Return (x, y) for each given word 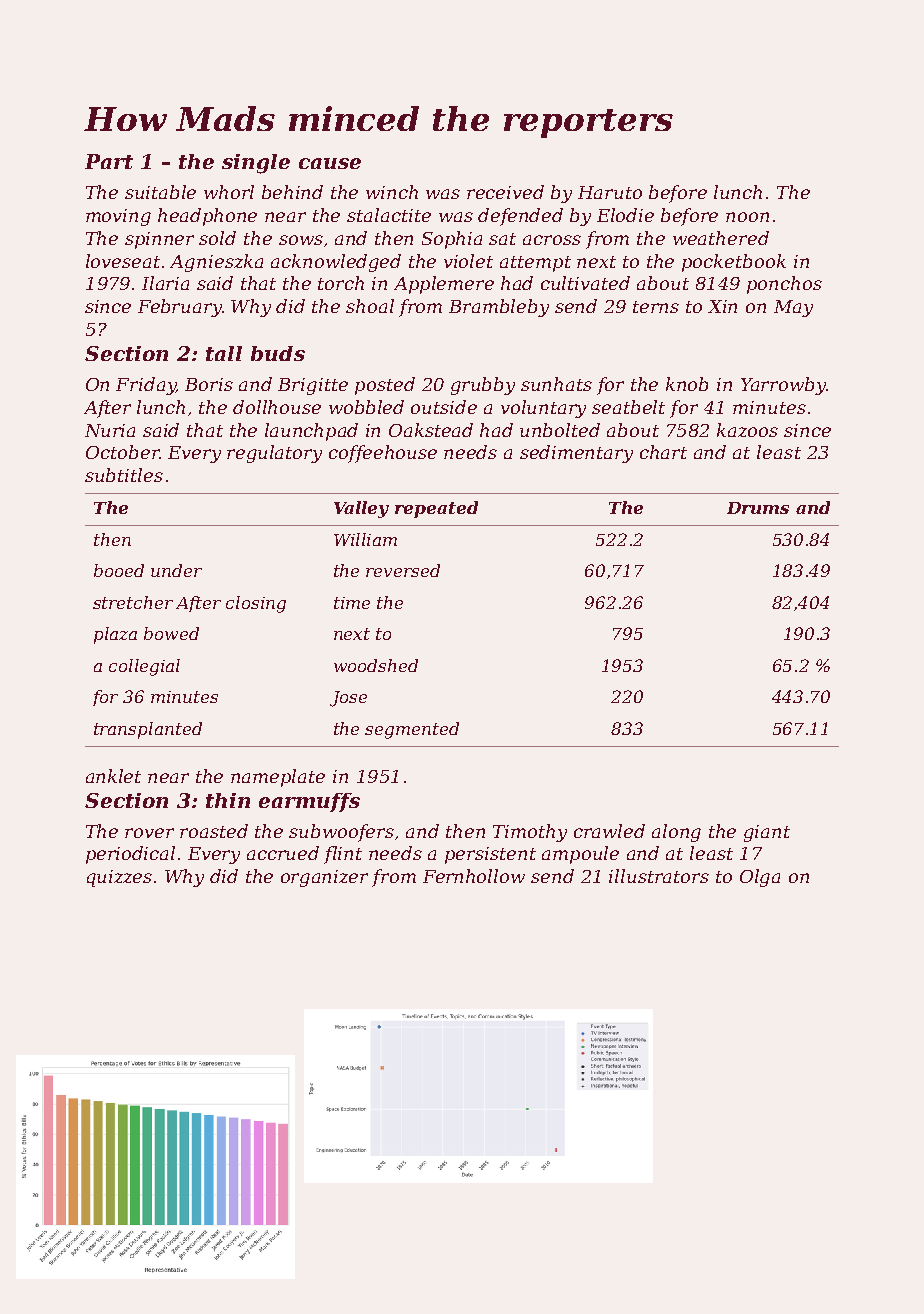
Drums (758, 508)
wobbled (366, 407)
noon (747, 217)
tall (224, 353)
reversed (403, 570)
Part (109, 161)
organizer (324, 878)
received (505, 192)
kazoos (747, 430)
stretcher (133, 602)
